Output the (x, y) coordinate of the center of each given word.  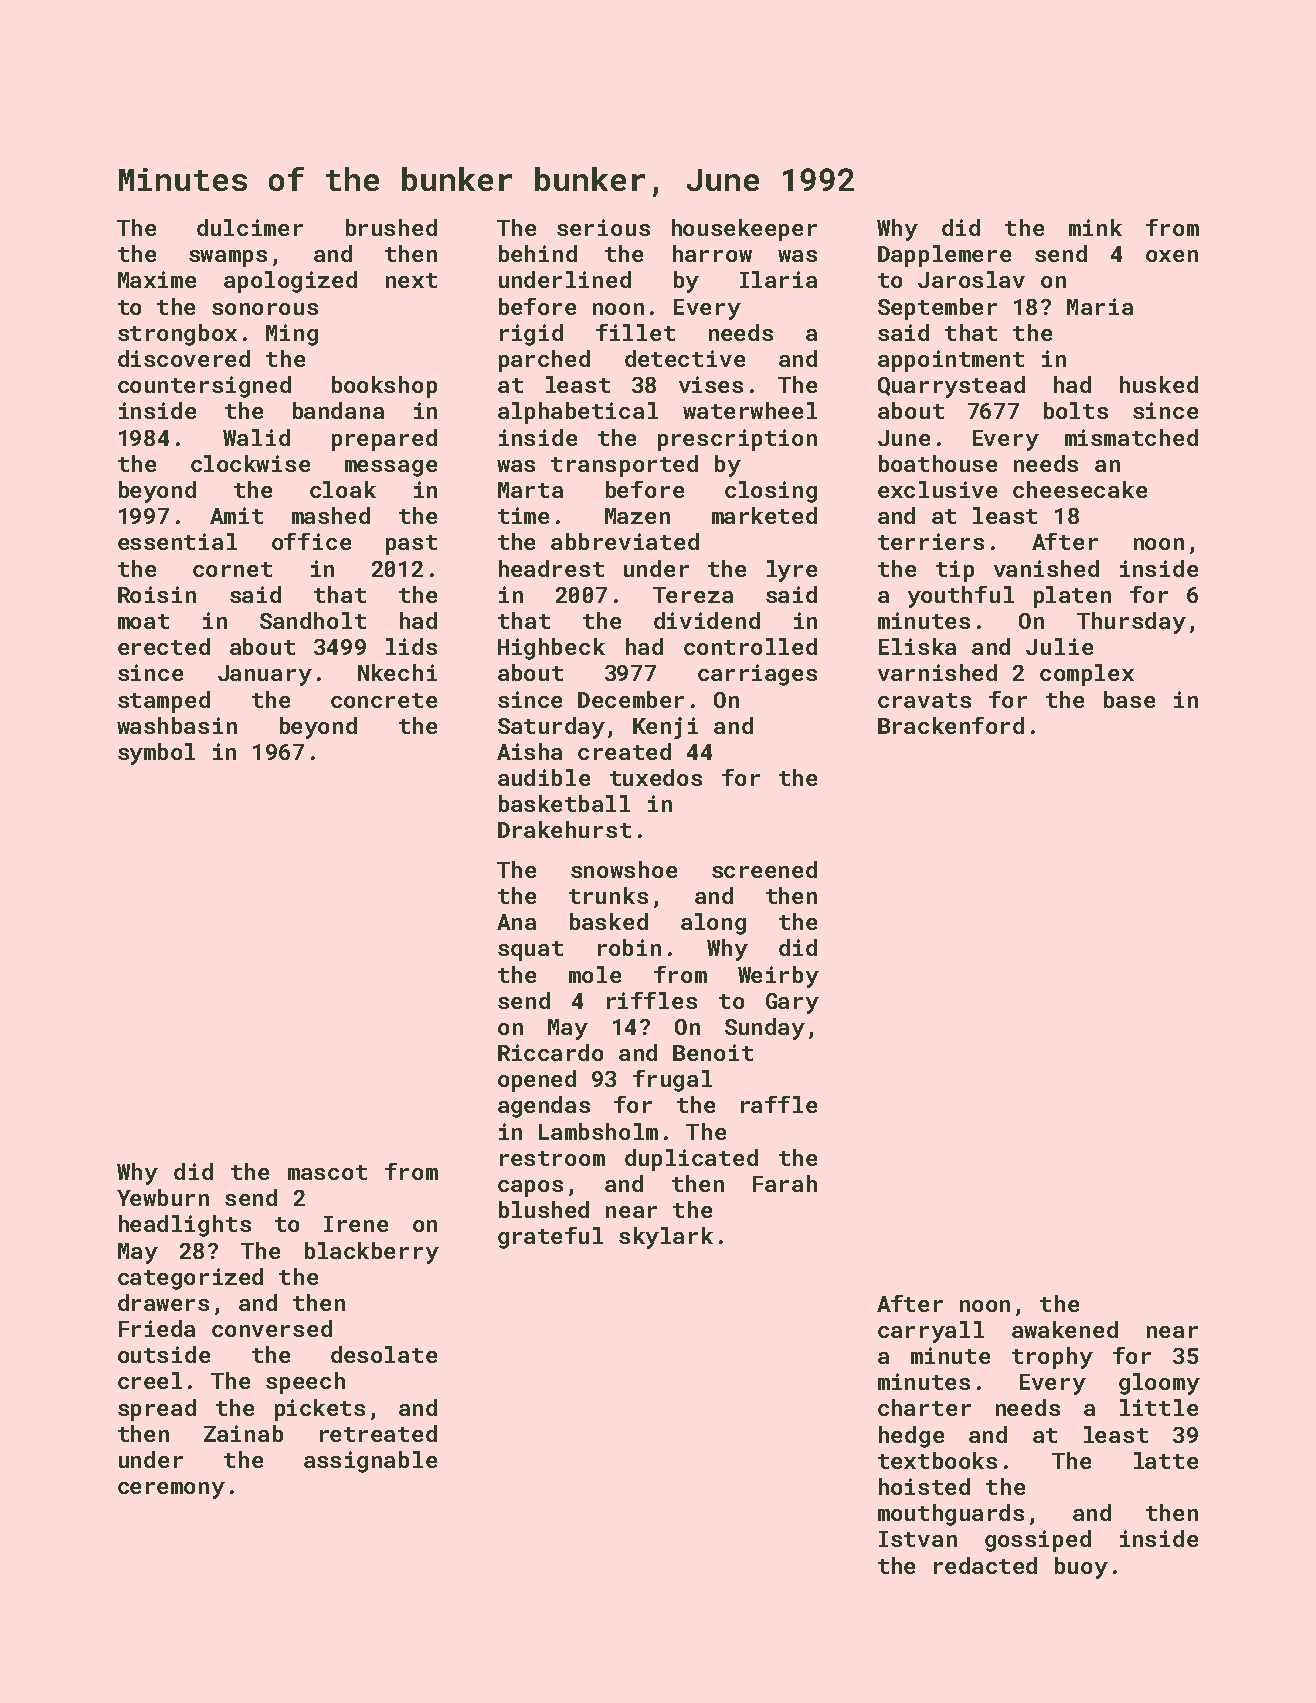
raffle (779, 1104)
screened (764, 869)
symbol (156, 754)
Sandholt (313, 620)
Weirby (778, 977)
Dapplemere (944, 256)
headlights (185, 1226)
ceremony (171, 1490)
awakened (1065, 1329)
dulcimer (250, 227)
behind (538, 253)
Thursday (1131, 623)
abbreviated (625, 541)
